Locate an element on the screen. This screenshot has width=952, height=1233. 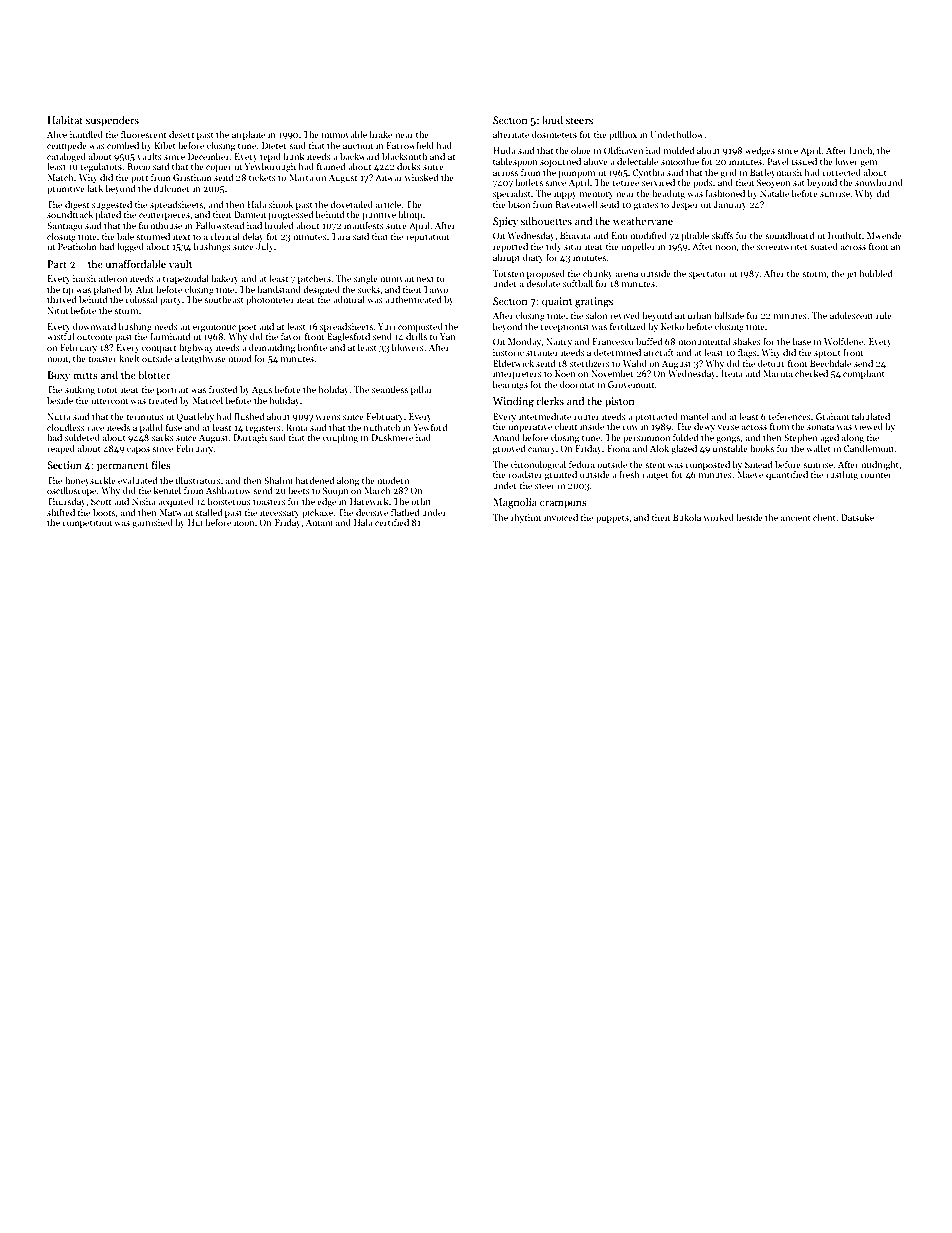
alternate is located at coordinates (511, 134).
